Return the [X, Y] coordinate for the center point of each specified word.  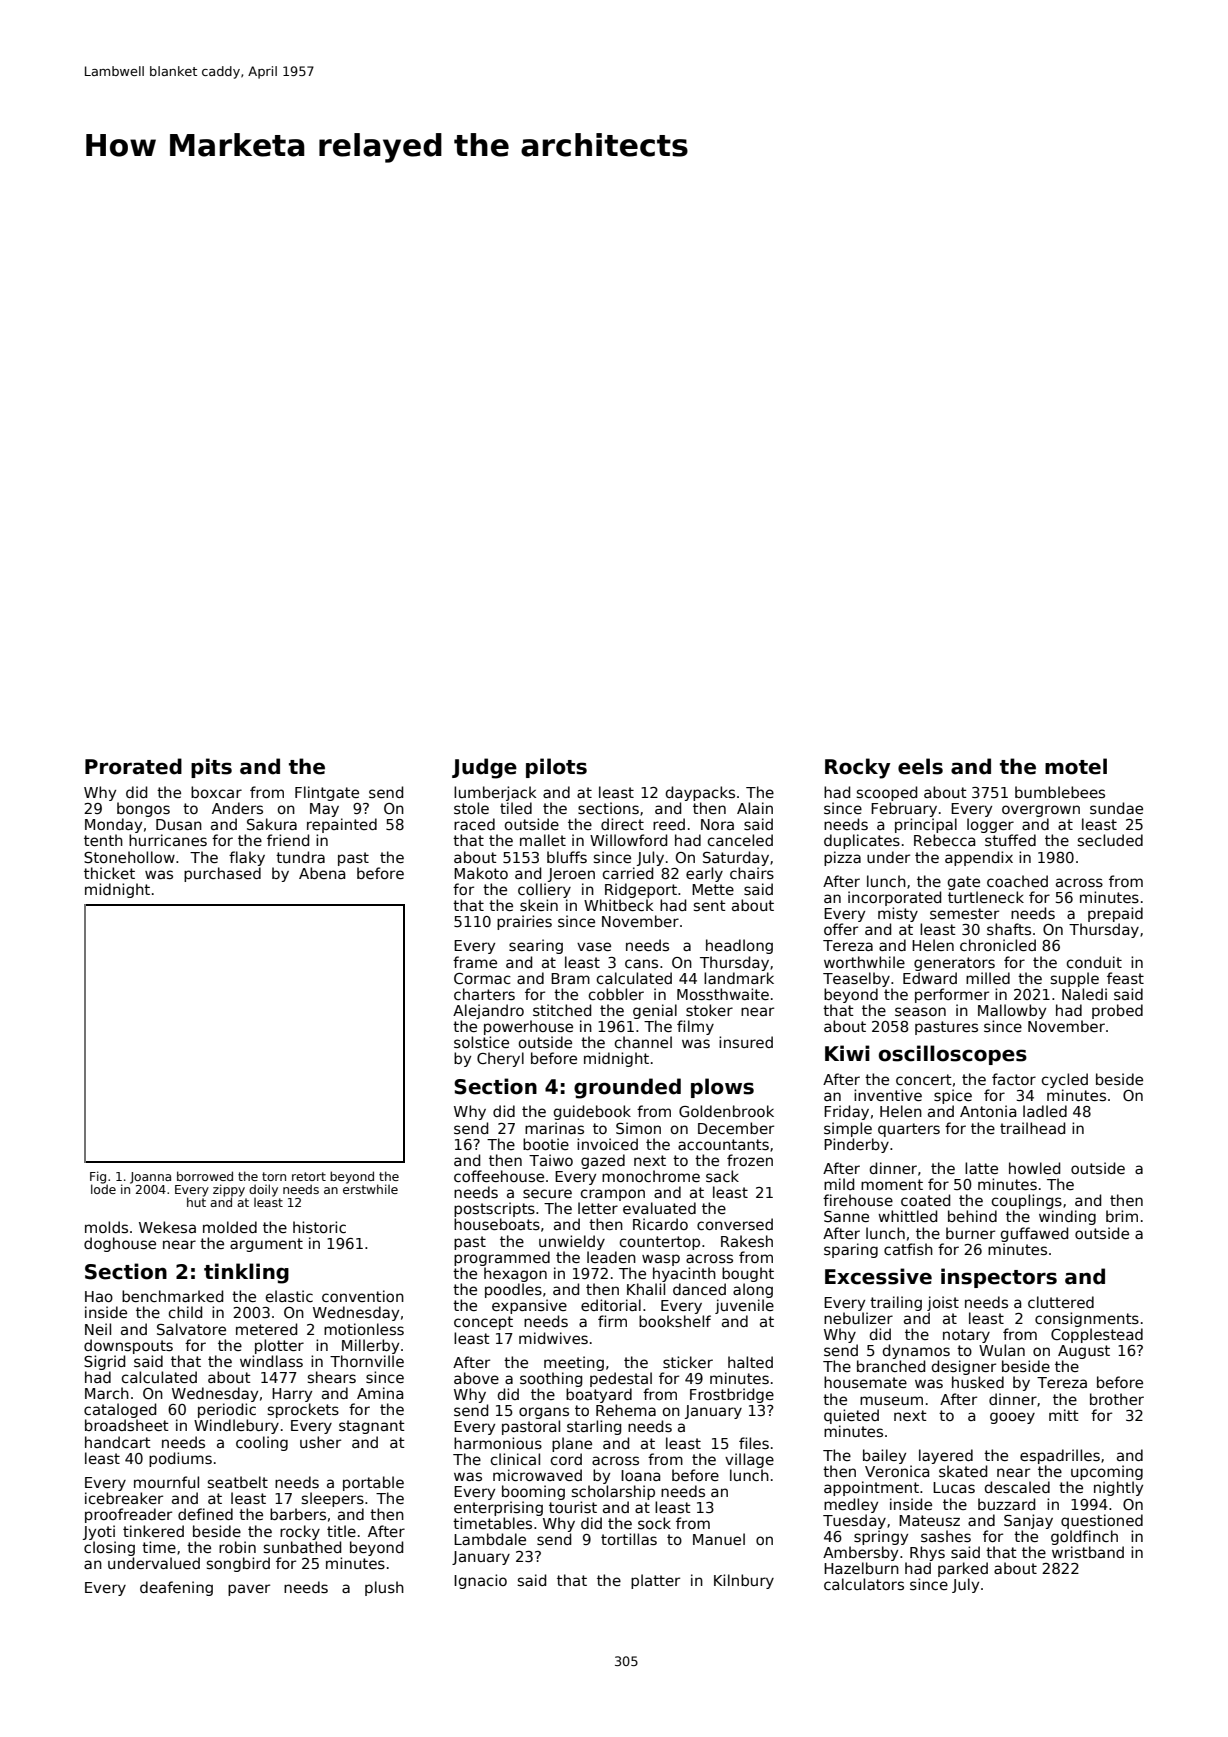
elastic [289, 1296]
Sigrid [104, 1362]
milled [988, 978]
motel [1076, 766]
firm [612, 1321]
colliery [544, 890]
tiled [516, 808]
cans [641, 963]
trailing [896, 1303]
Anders [237, 808]
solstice [481, 1042]
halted [750, 1362]
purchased [222, 874]
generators [954, 964]
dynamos [916, 1351]
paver [249, 1590]
